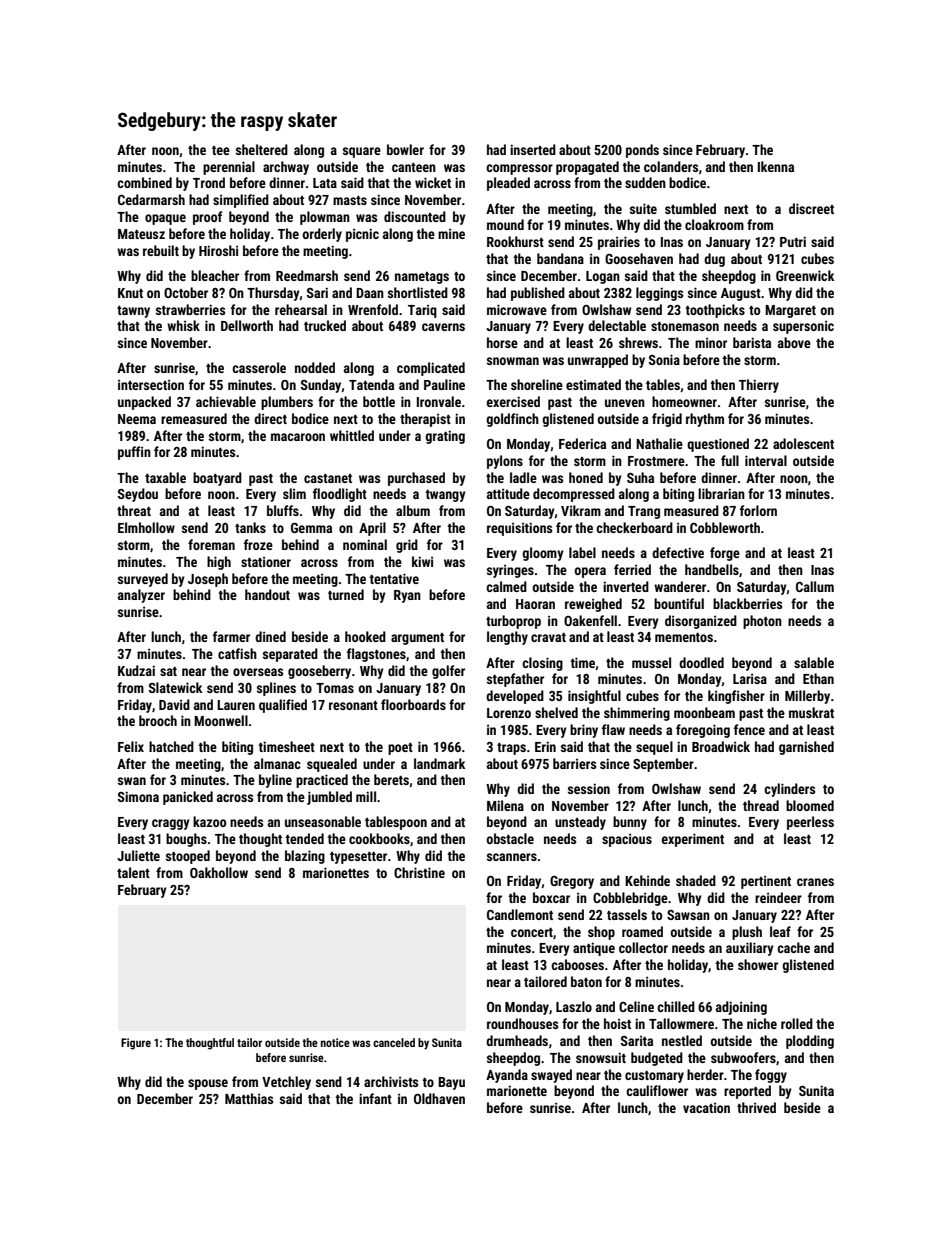 This image has height=1233, width=952. What do you see at coordinates (144, 182) in the image?
I see `combined` at bounding box center [144, 182].
